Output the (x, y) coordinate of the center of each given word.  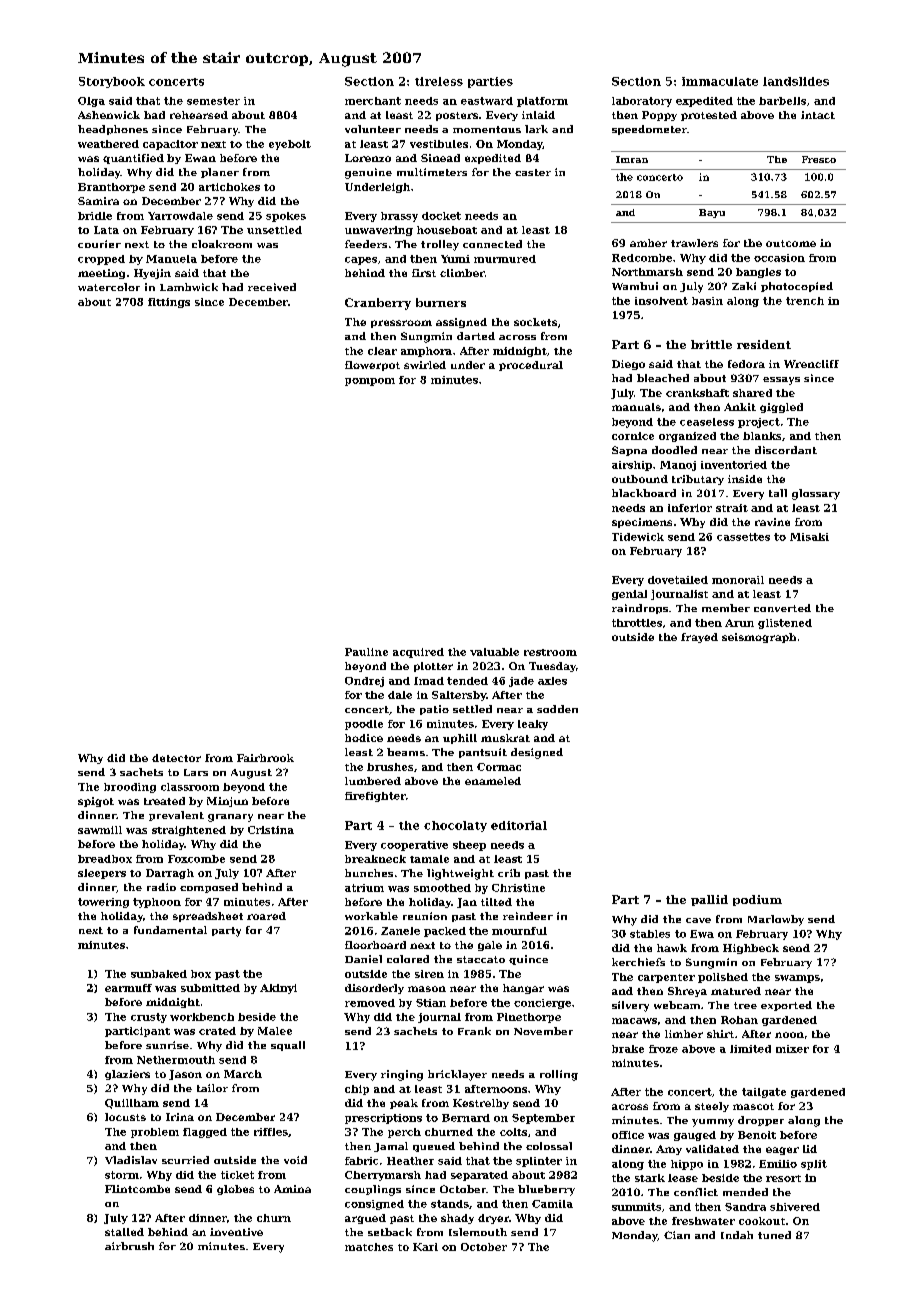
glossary (816, 494)
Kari (425, 1247)
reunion (425, 916)
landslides (796, 81)
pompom (370, 382)
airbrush (129, 1246)
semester (213, 101)
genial (629, 595)
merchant (373, 101)
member (726, 608)
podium (757, 900)
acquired (418, 653)
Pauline (366, 652)
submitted (210, 988)
